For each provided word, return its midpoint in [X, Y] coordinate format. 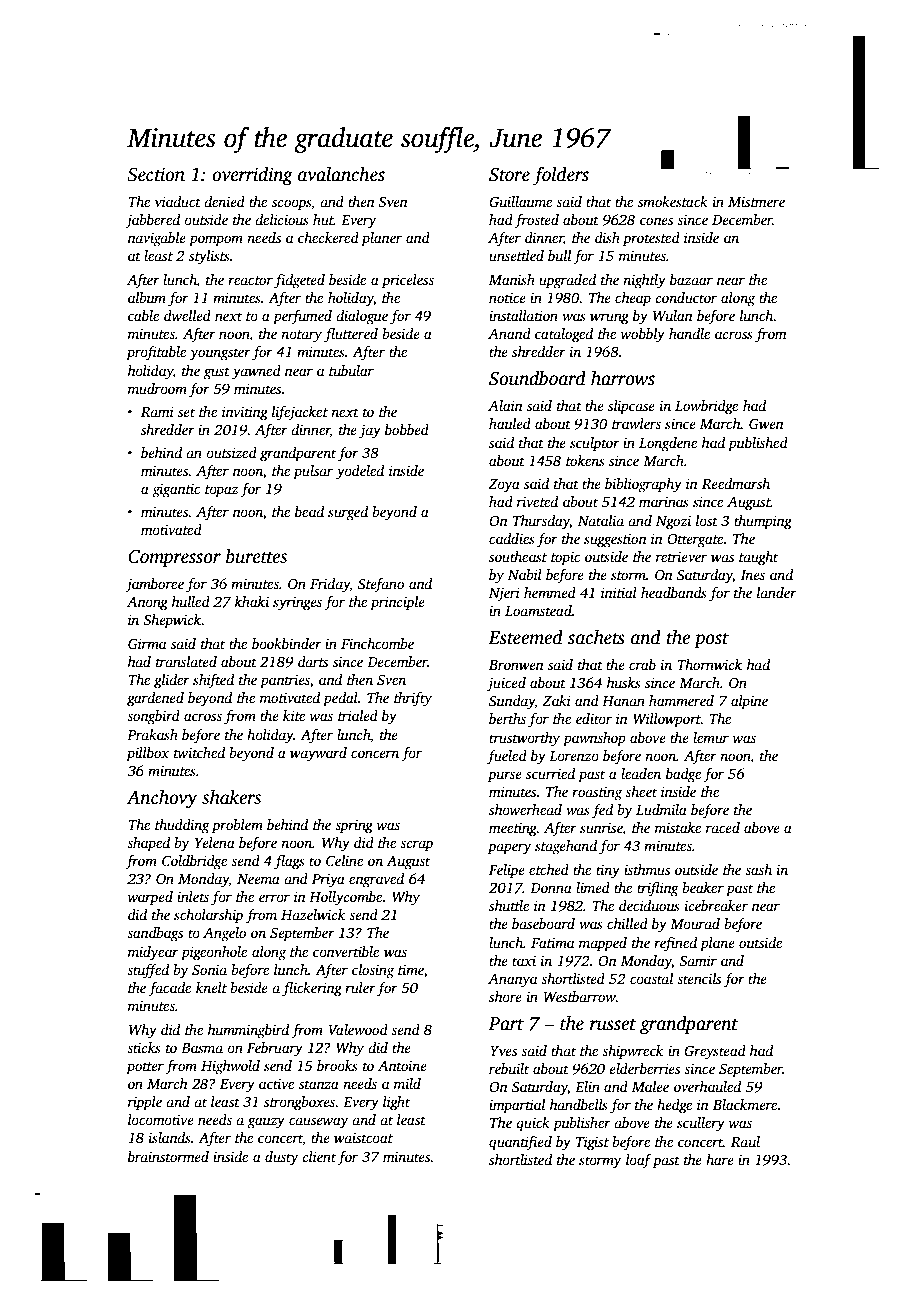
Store [509, 175]
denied [224, 201]
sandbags [155, 934]
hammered [681, 700]
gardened [155, 699]
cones [656, 221]
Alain [505, 405]
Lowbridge [706, 407]
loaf [638, 1161]
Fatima [552, 942]
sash [758, 869]
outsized [231, 452]
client [319, 1156]
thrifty [413, 699]
